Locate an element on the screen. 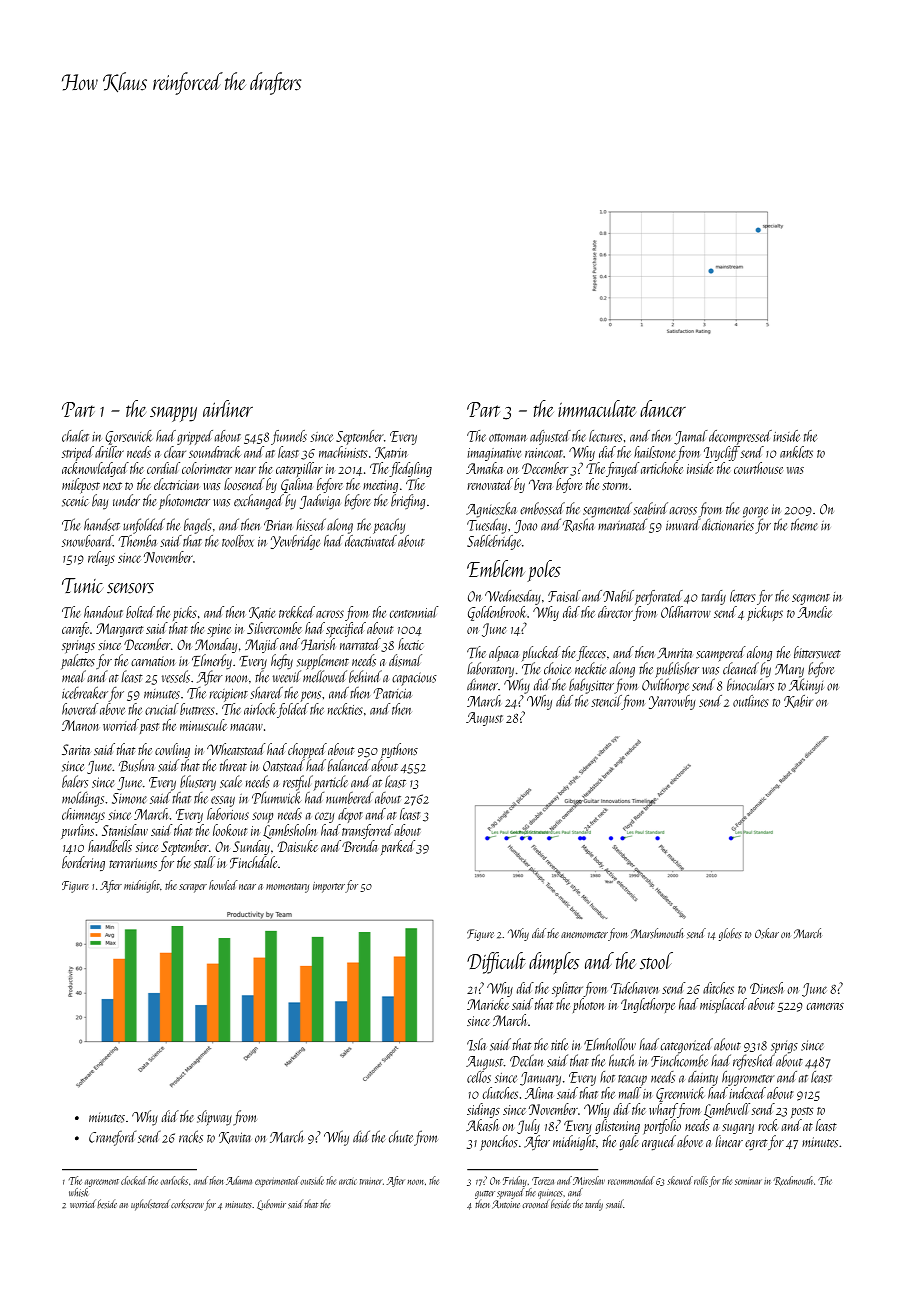  chalet is located at coordinates (75, 436).
